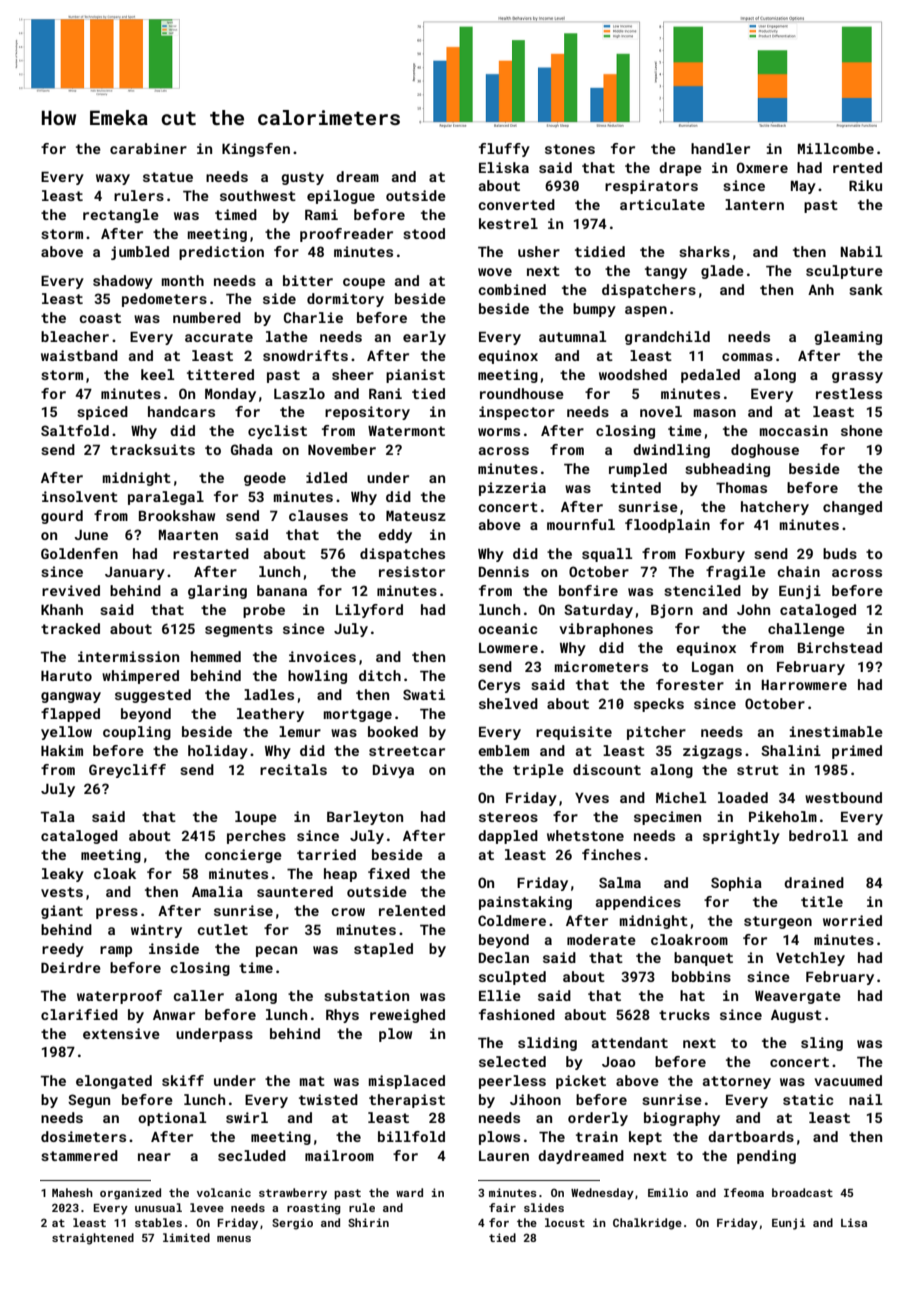  I want to click on changed, so click(852, 508).
